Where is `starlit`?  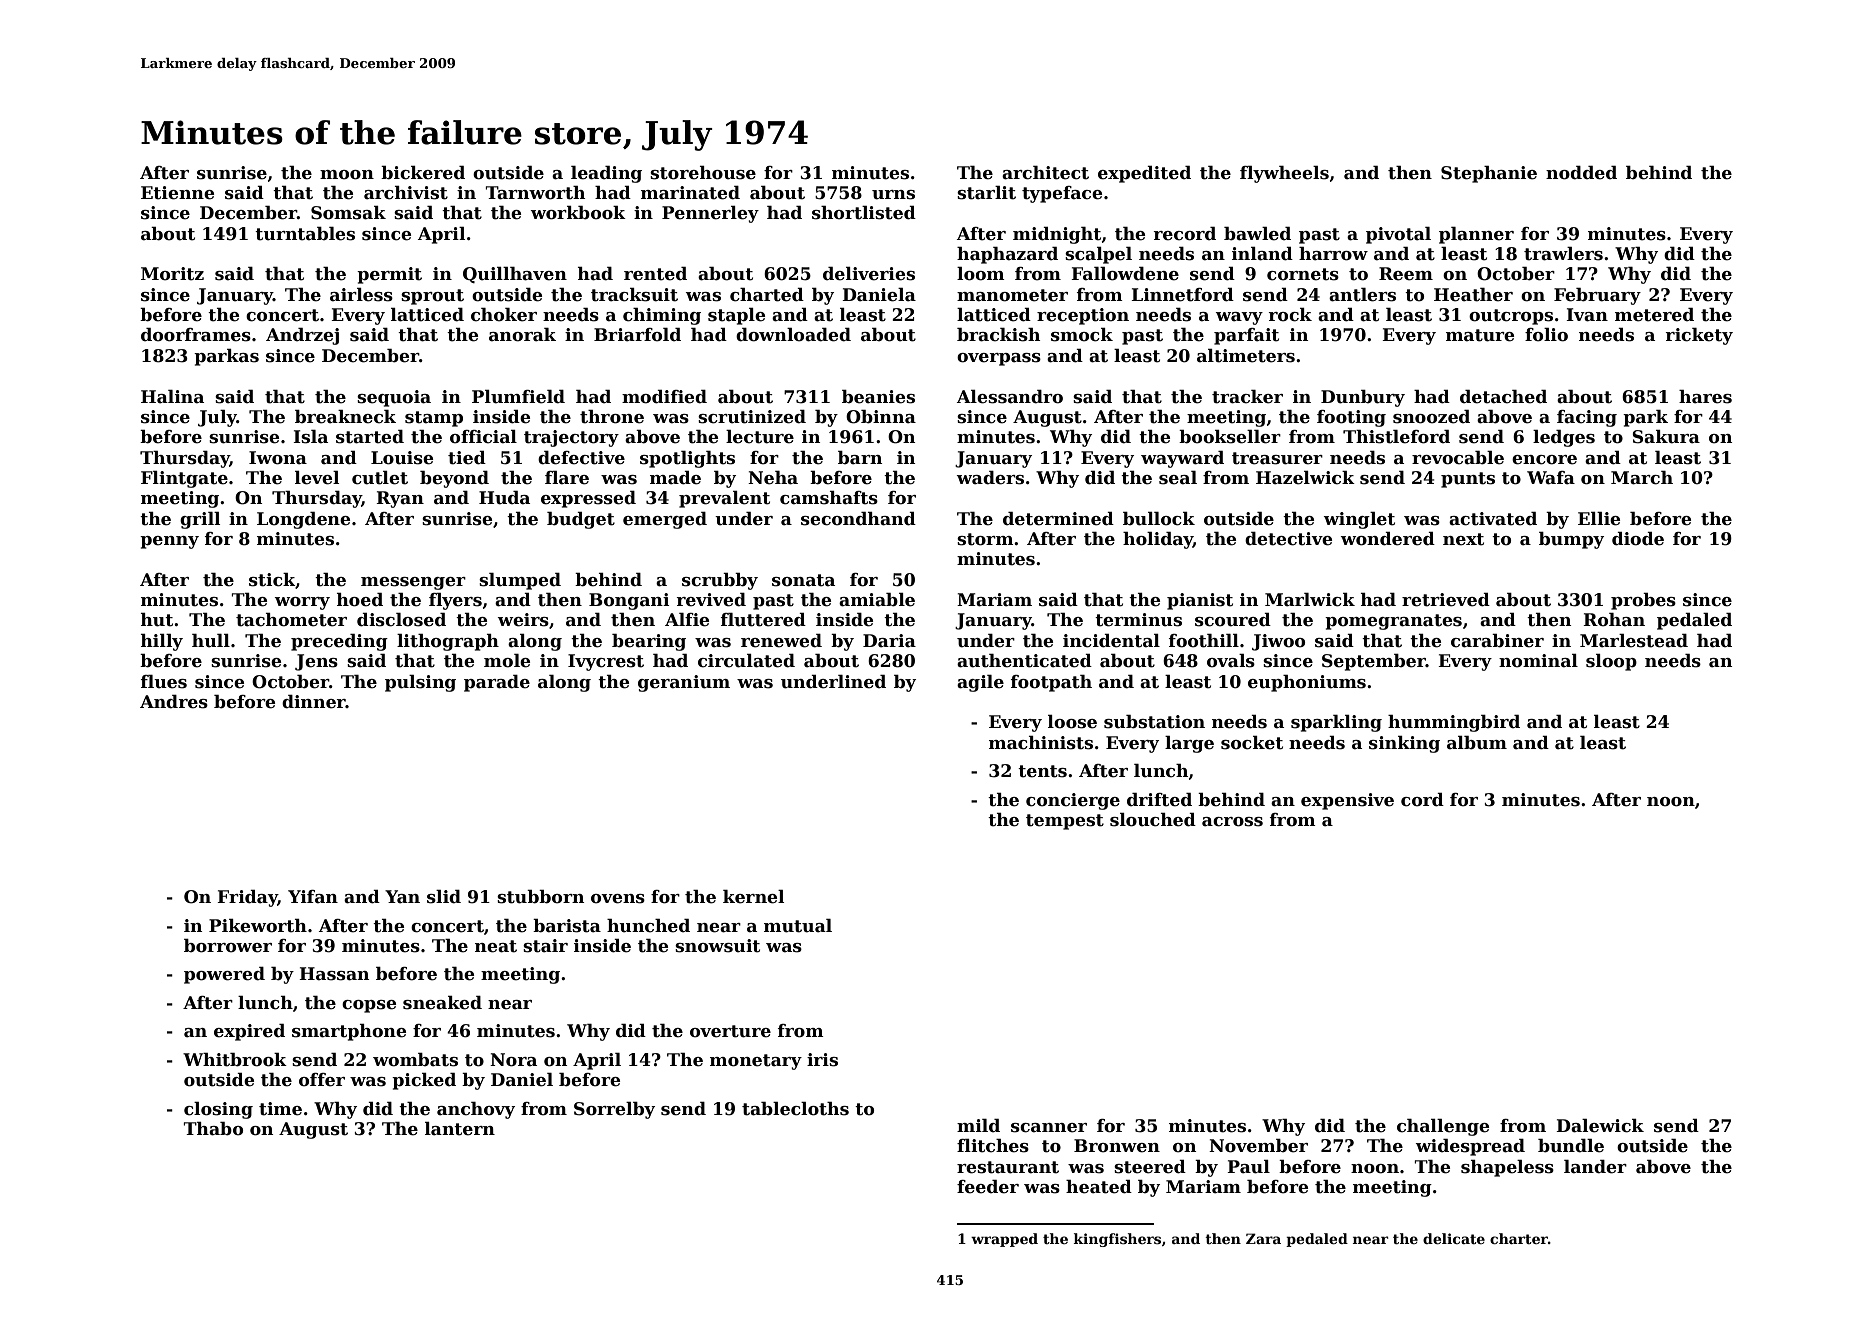 starlit is located at coordinates (986, 193).
